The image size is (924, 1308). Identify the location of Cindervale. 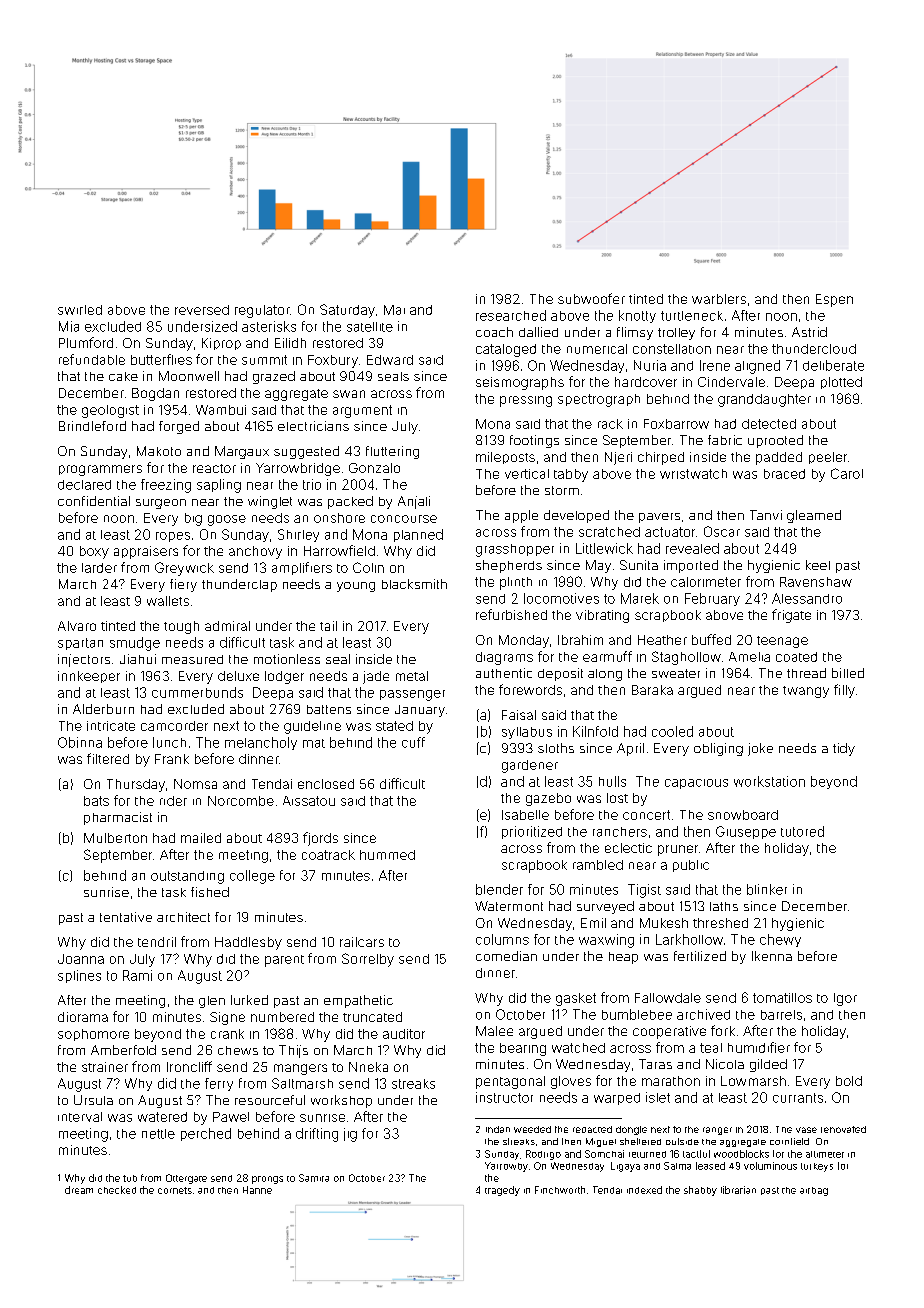
(731, 382).
